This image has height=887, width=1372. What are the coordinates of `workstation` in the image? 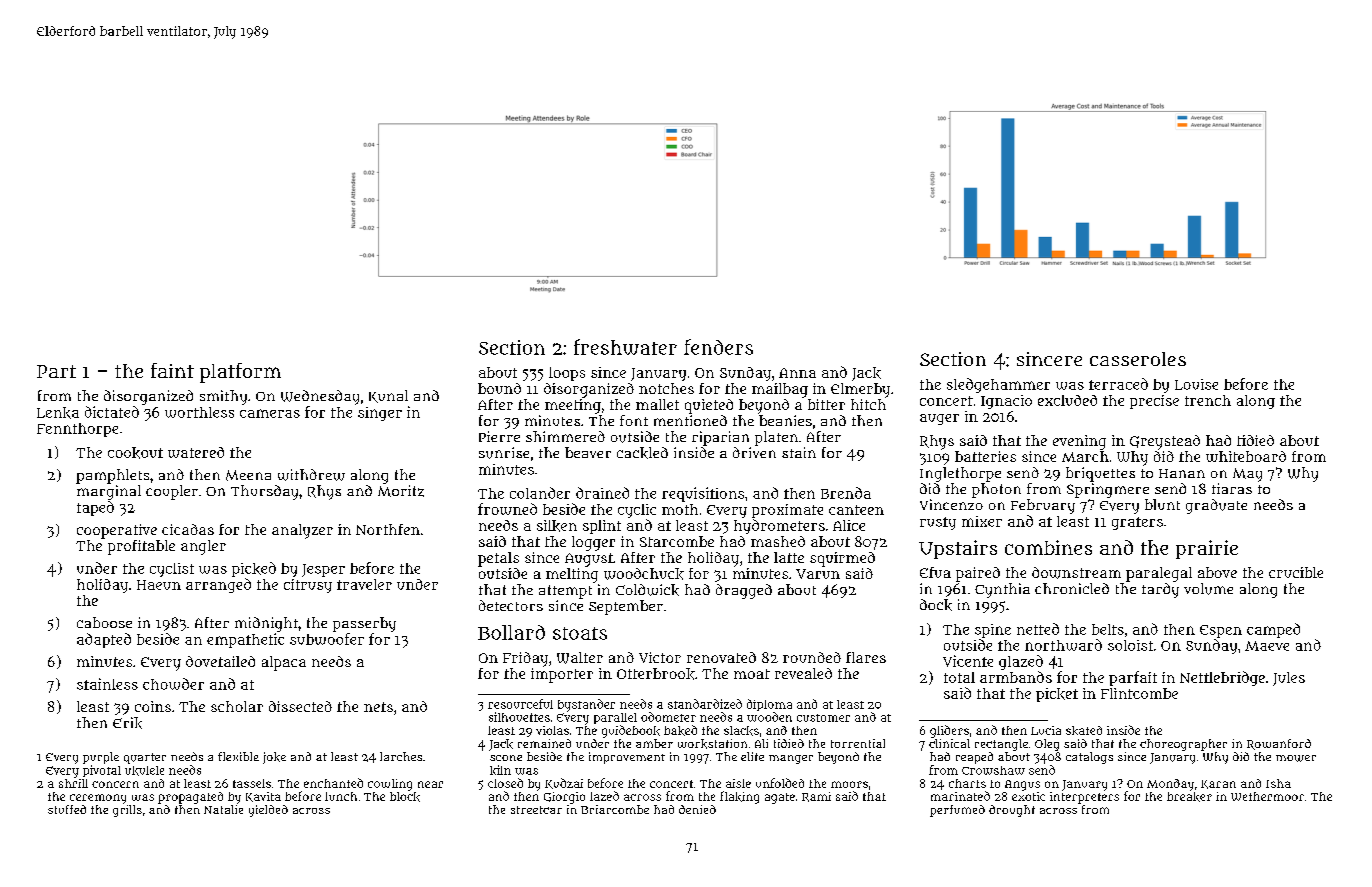 It's located at (712, 744).
